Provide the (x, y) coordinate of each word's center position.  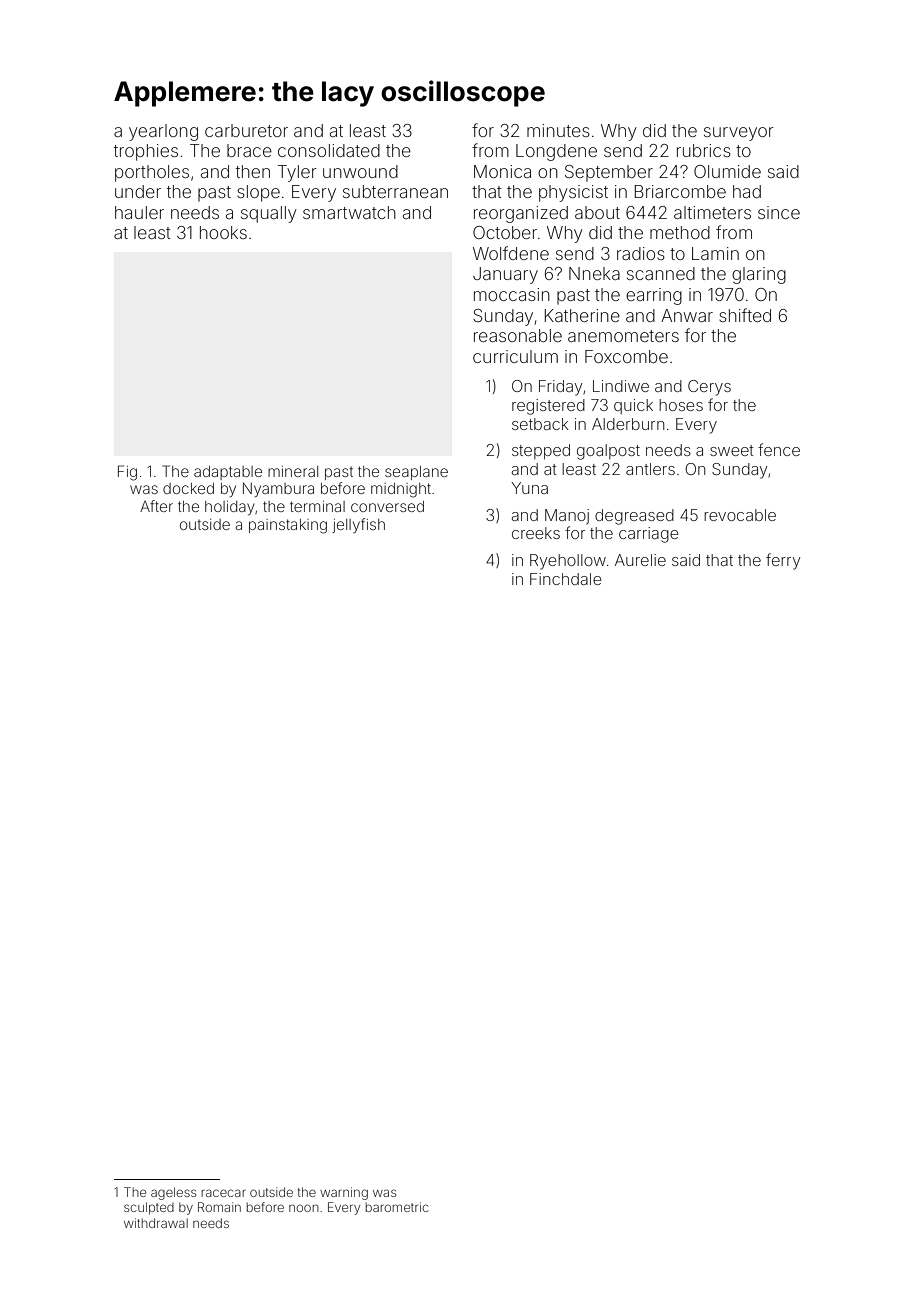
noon (304, 1208)
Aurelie (640, 560)
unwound (360, 171)
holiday (230, 508)
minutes (558, 130)
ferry (783, 561)
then (253, 171)
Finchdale (565, 579)
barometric (397, 1207)
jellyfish (358, 525)
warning (344, 1193)
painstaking (288, 526)
